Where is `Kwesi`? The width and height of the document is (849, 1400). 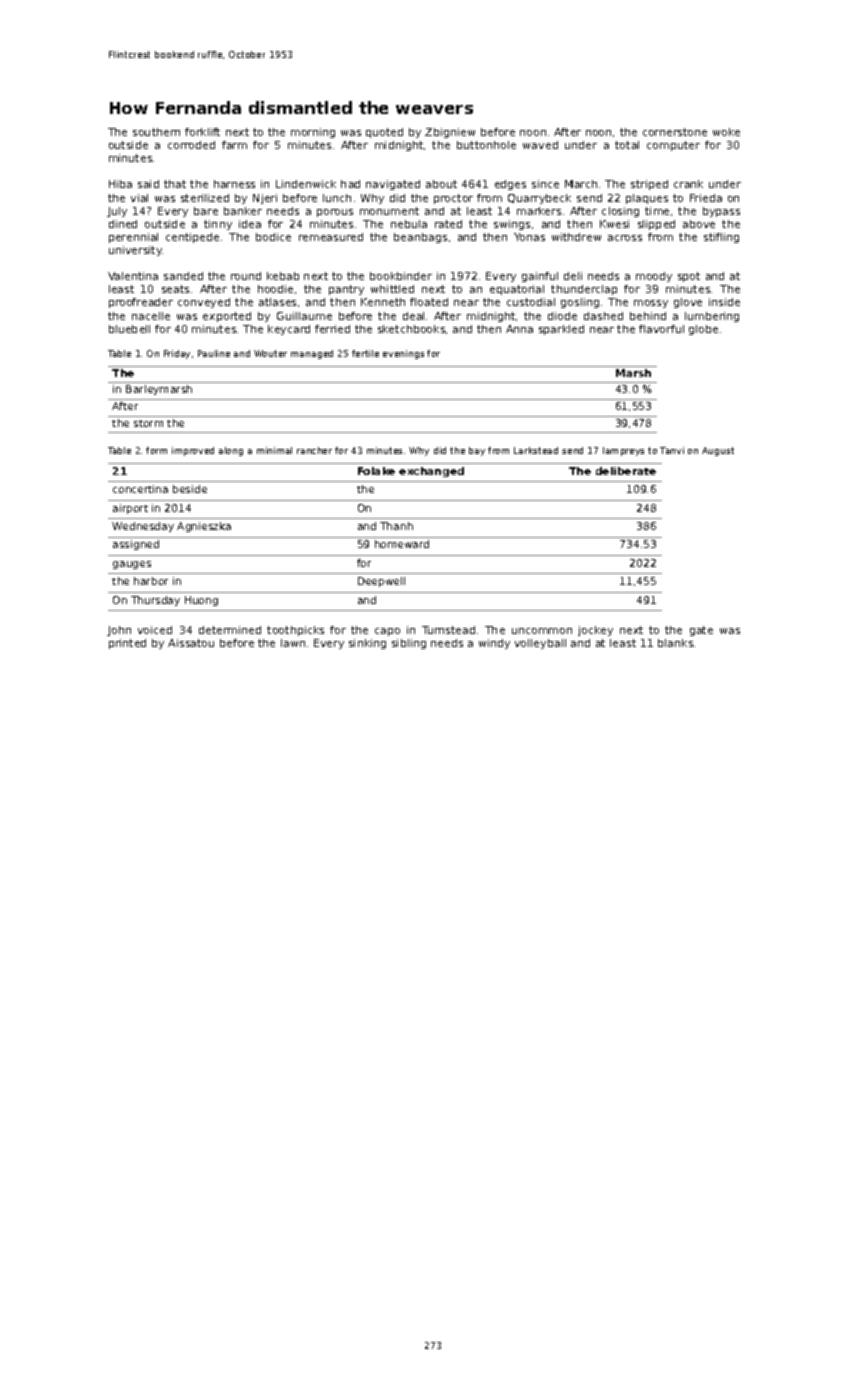 Kwesi is located at coordinates (614, 224).
